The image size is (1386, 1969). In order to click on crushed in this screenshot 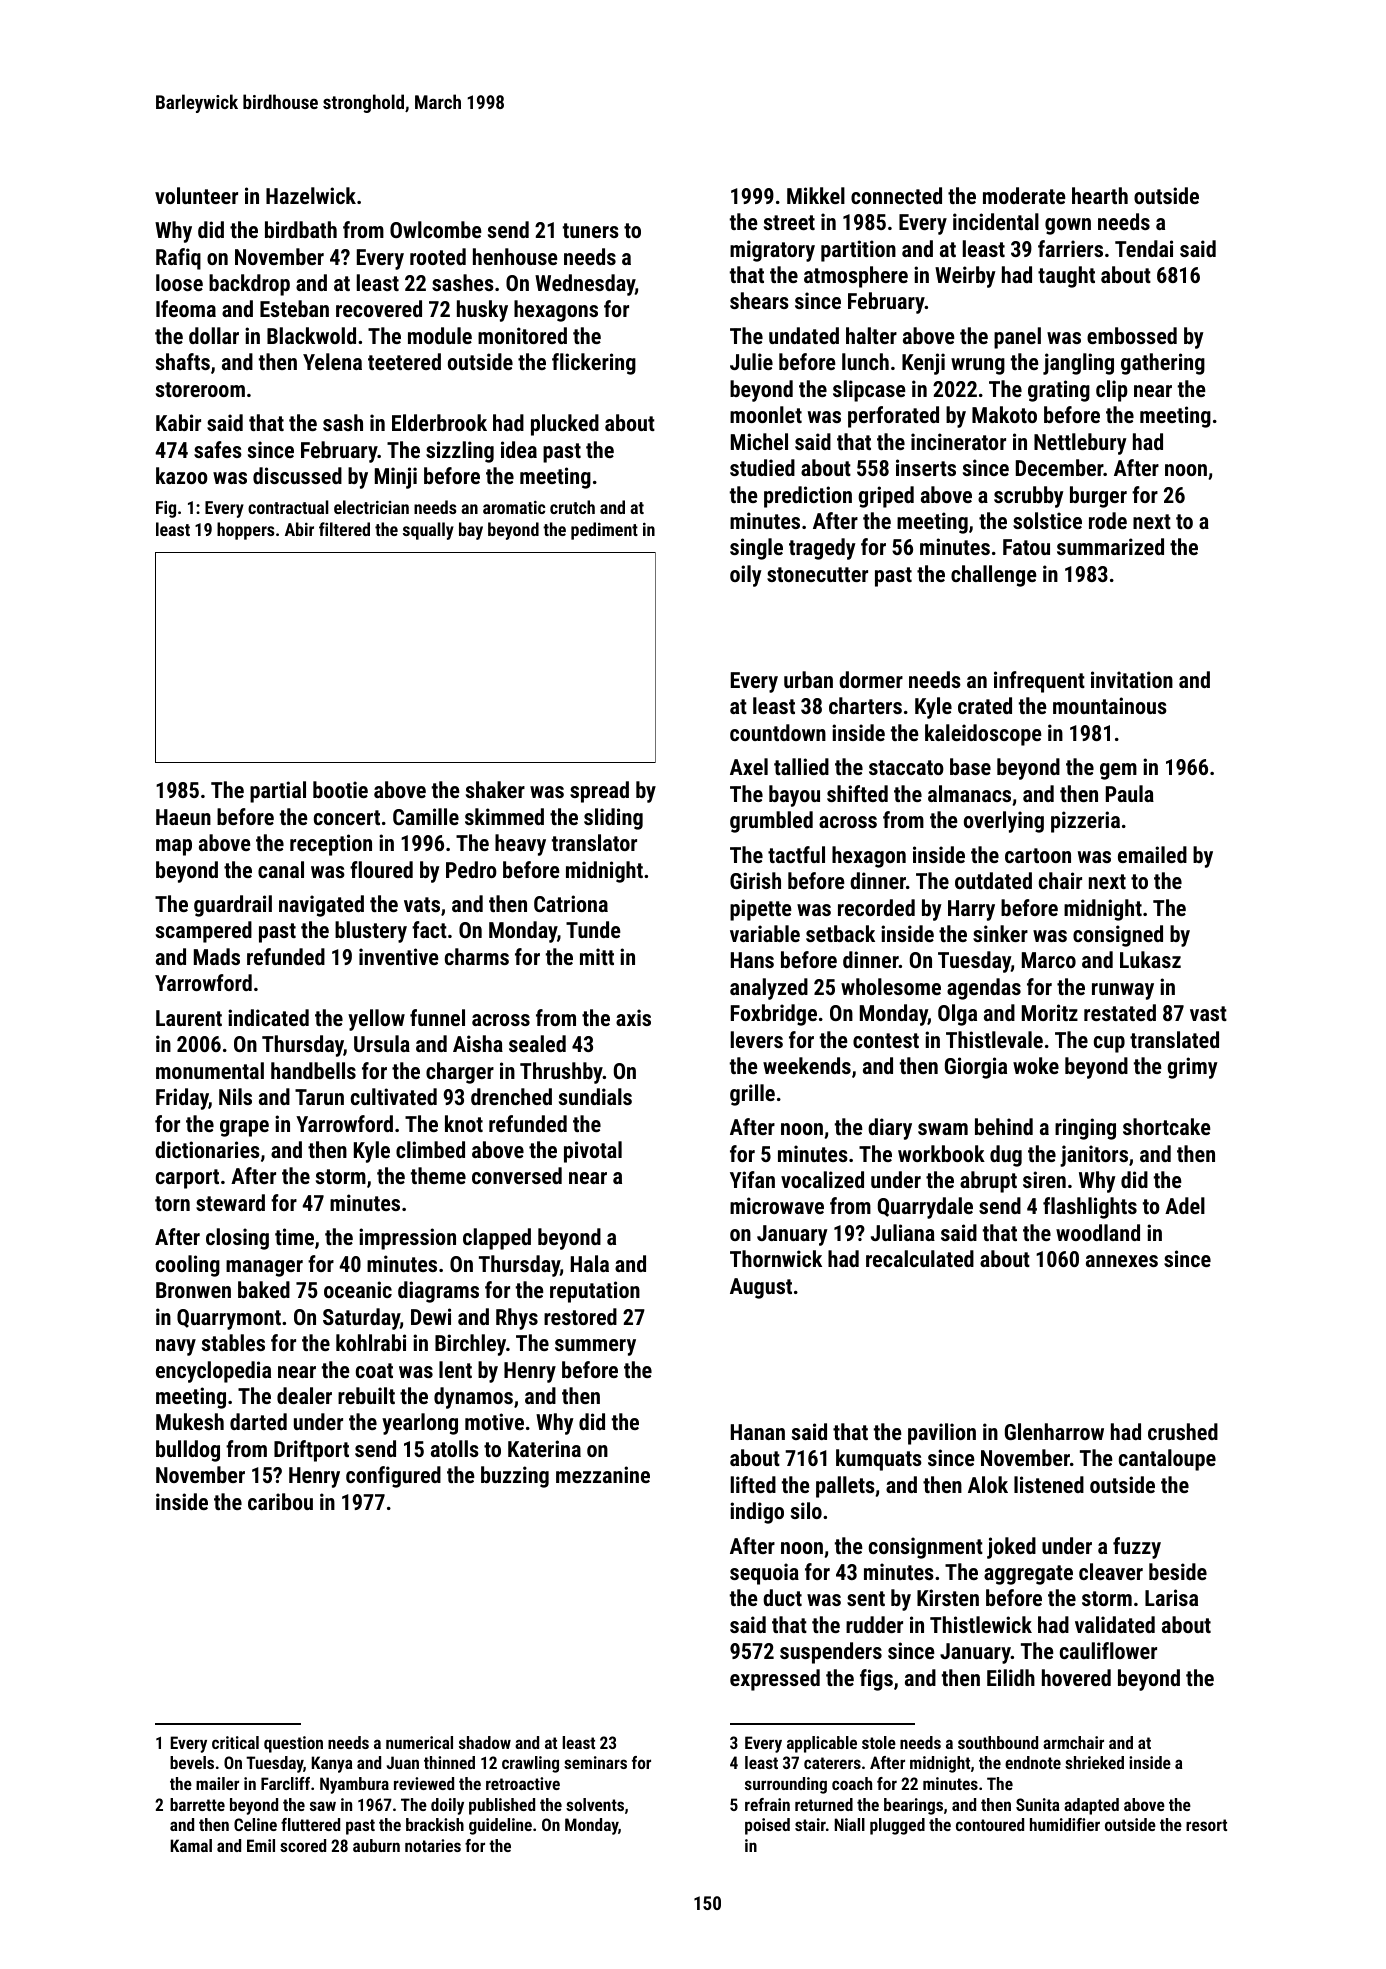, I will do `click(1183, 1431)`.
